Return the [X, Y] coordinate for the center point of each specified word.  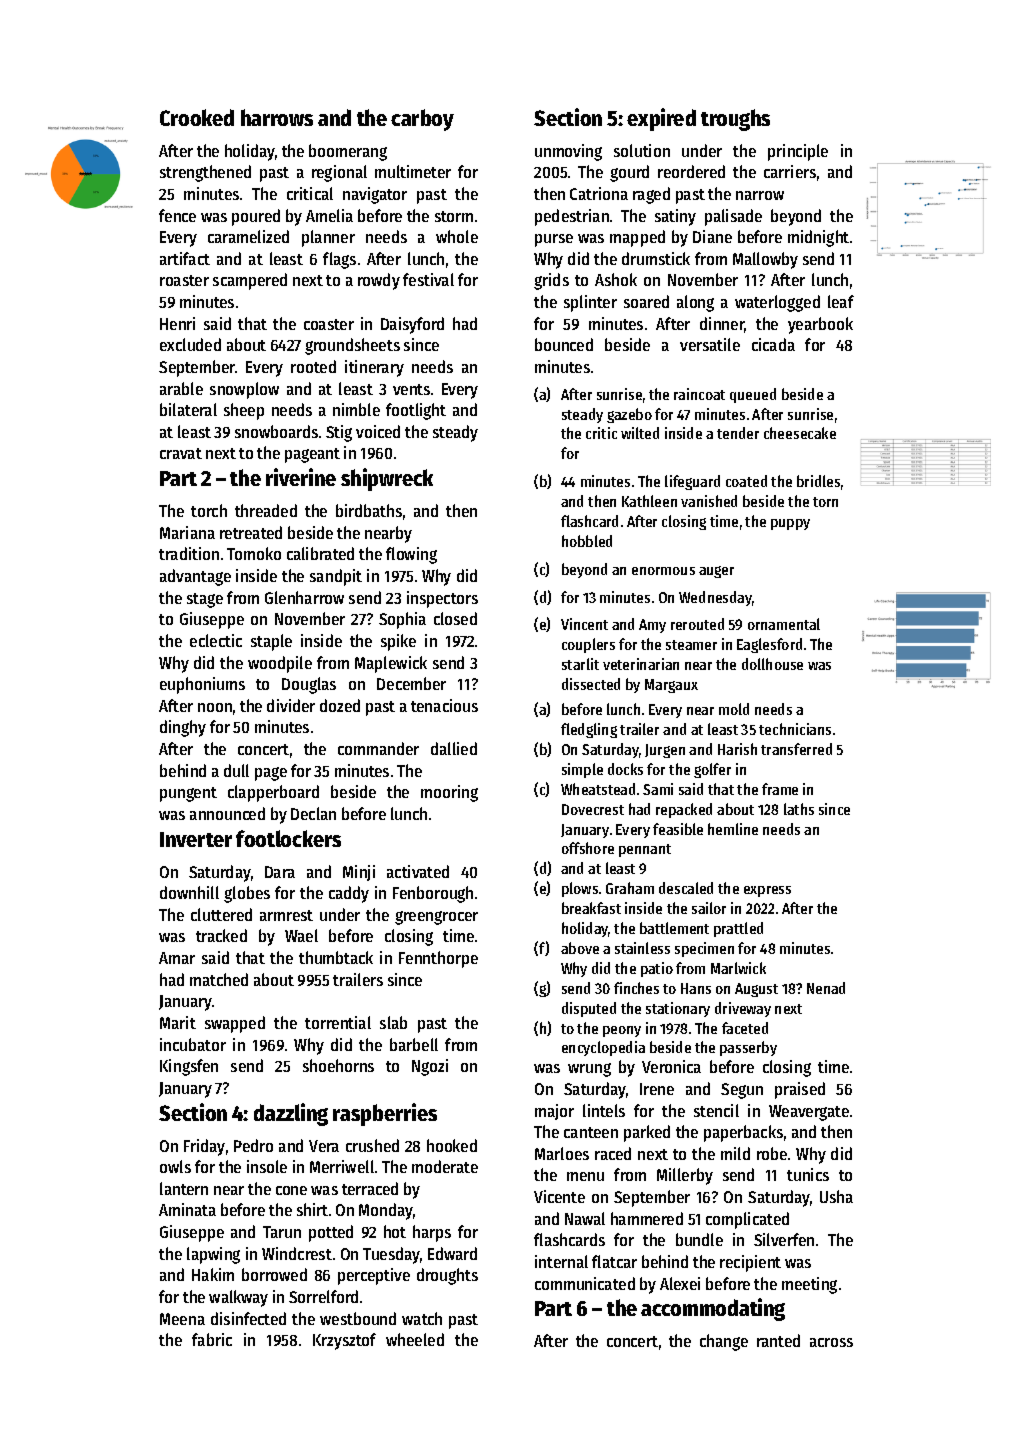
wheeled [415, 1339]
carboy [422, 120]
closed [455, 618]
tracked [221, 935]
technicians [795, 729]
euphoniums [202, 685]
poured [256, 217]
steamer [691, 645]
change [724, 1342]
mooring [449, 793]
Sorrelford [323, 1296]
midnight [818, 238]
